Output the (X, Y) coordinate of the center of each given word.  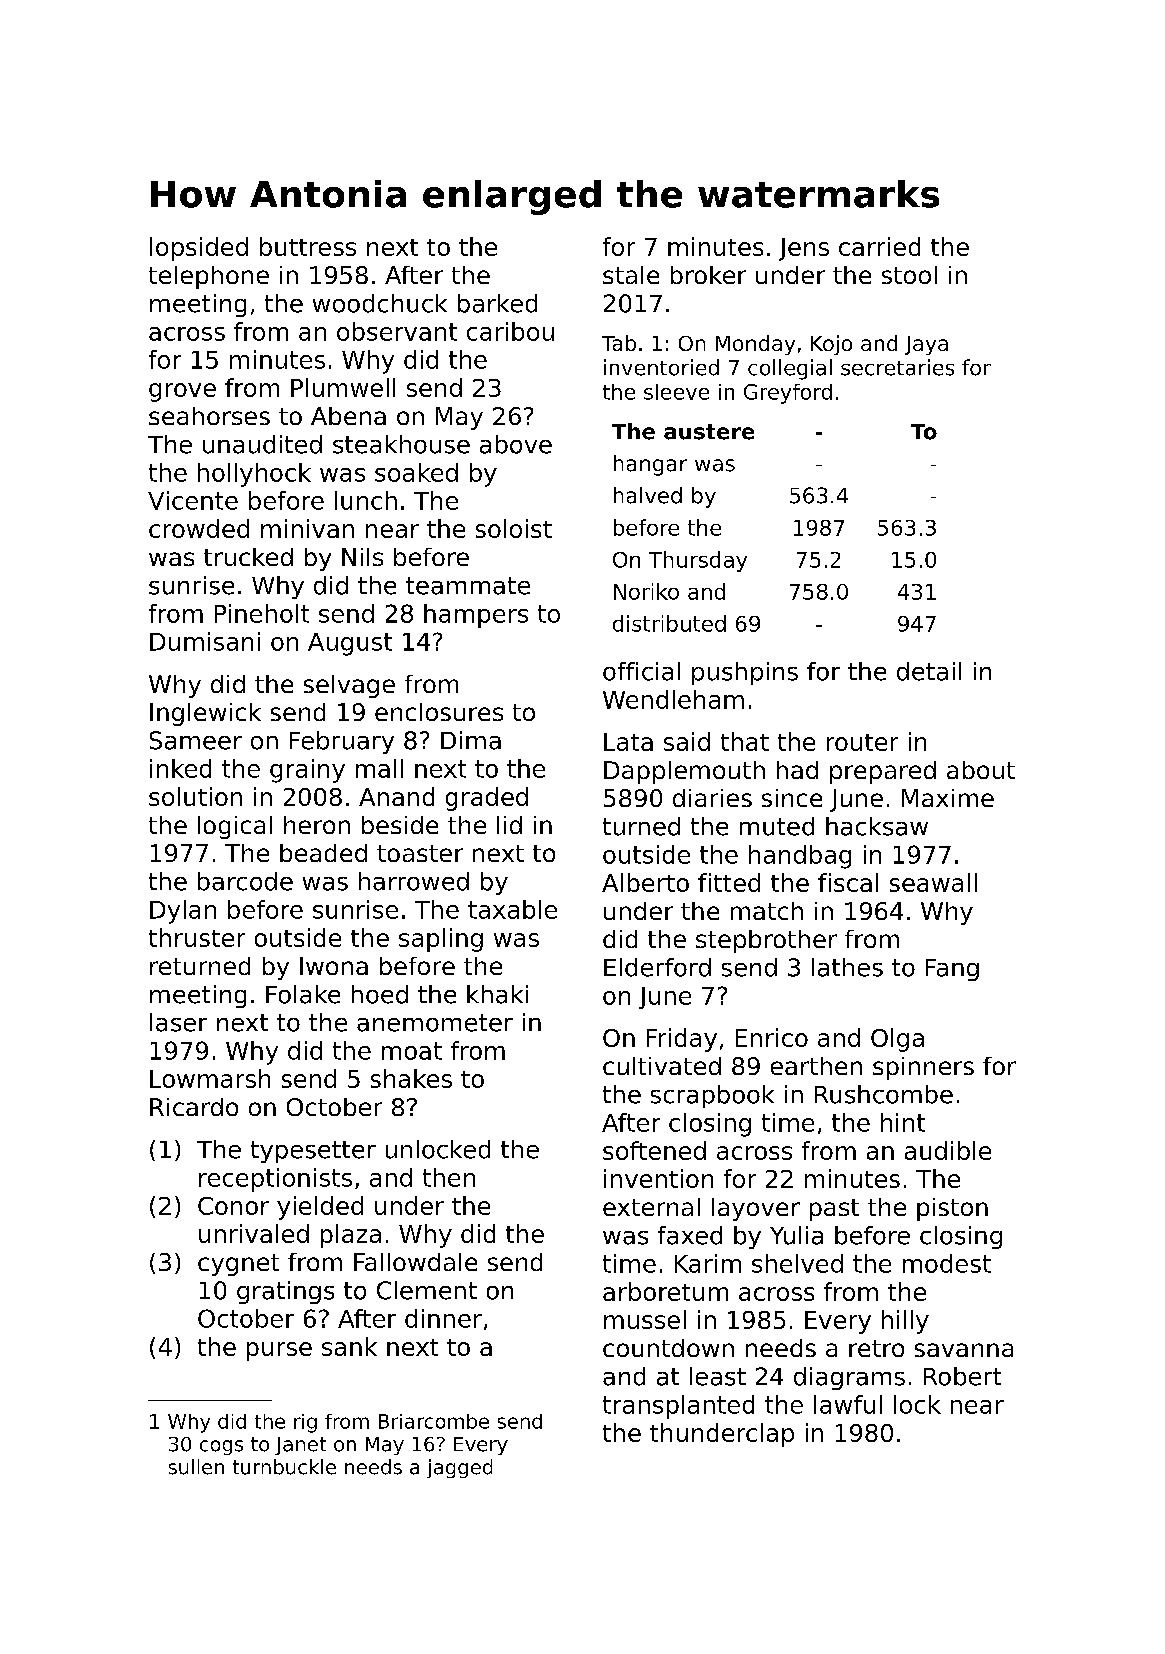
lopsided (199, 249)
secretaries (897, 367)
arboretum (665, 1291)
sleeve (676, 392)
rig (305, 1423)
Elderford (657, 967)
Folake (303, 994)
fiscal (848, 882)
